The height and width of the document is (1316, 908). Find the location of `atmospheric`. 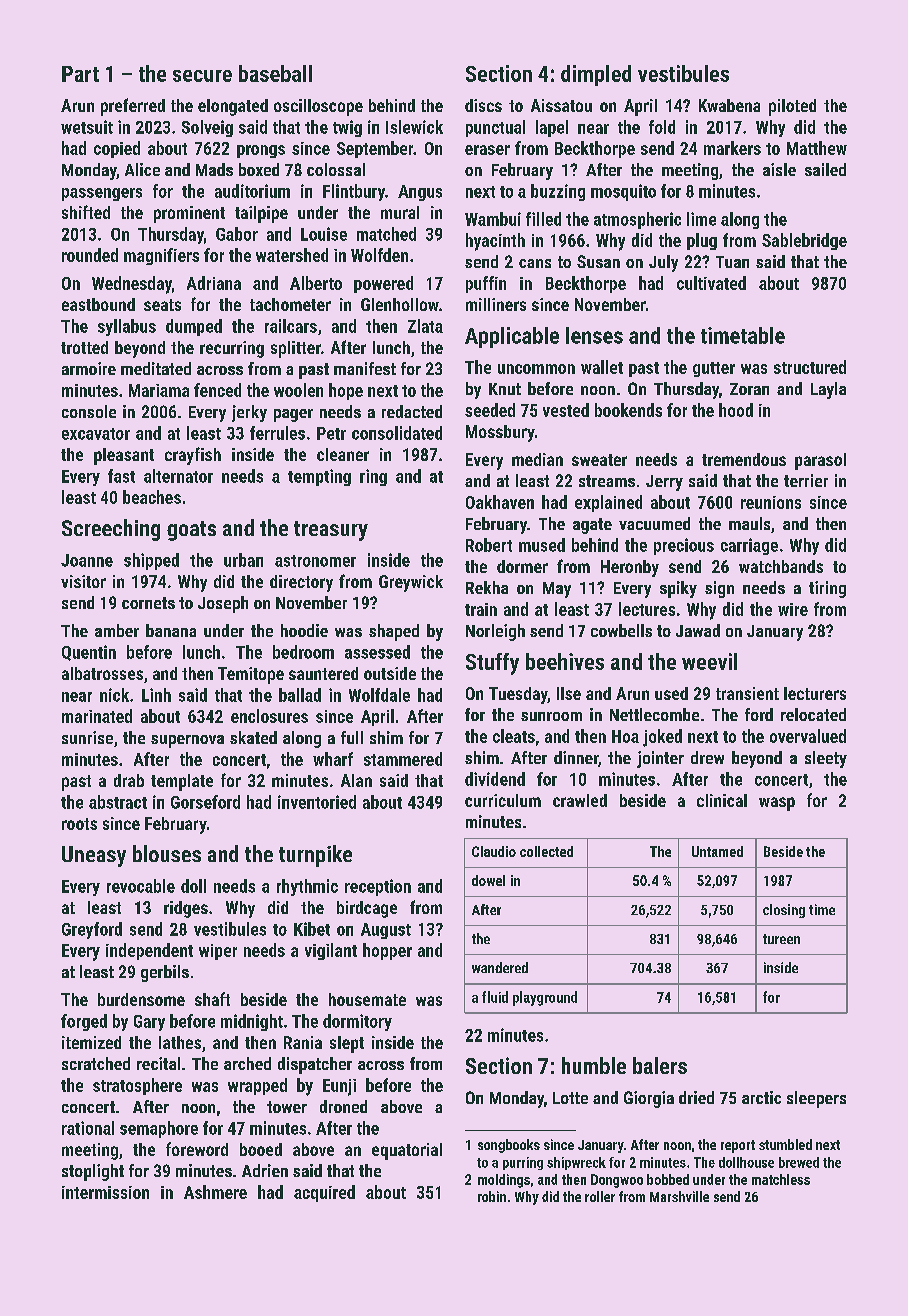

atmospheric is located at coordinates (637, 220).
